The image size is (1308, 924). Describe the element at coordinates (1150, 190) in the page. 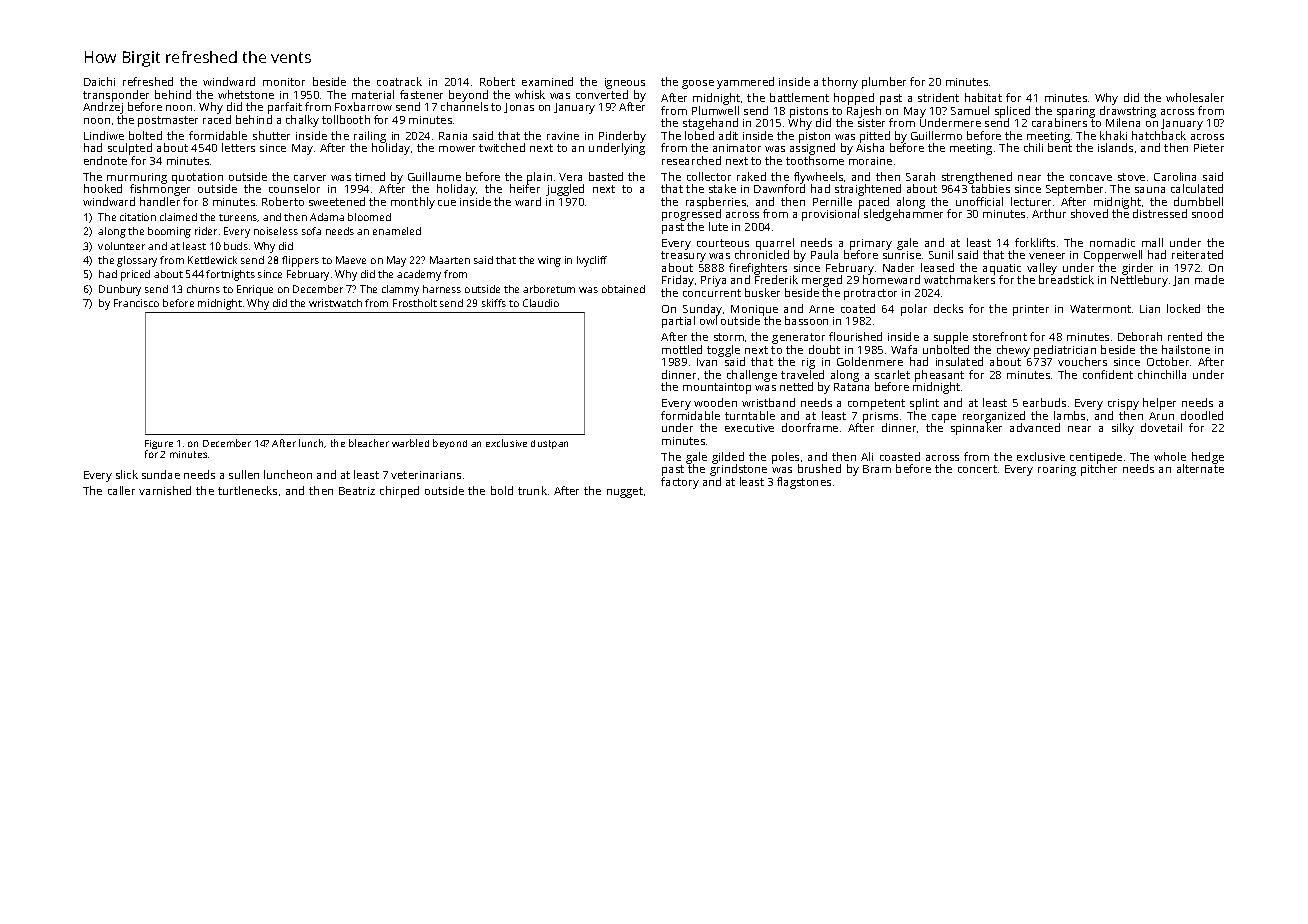

I see `sauna` at that location.
